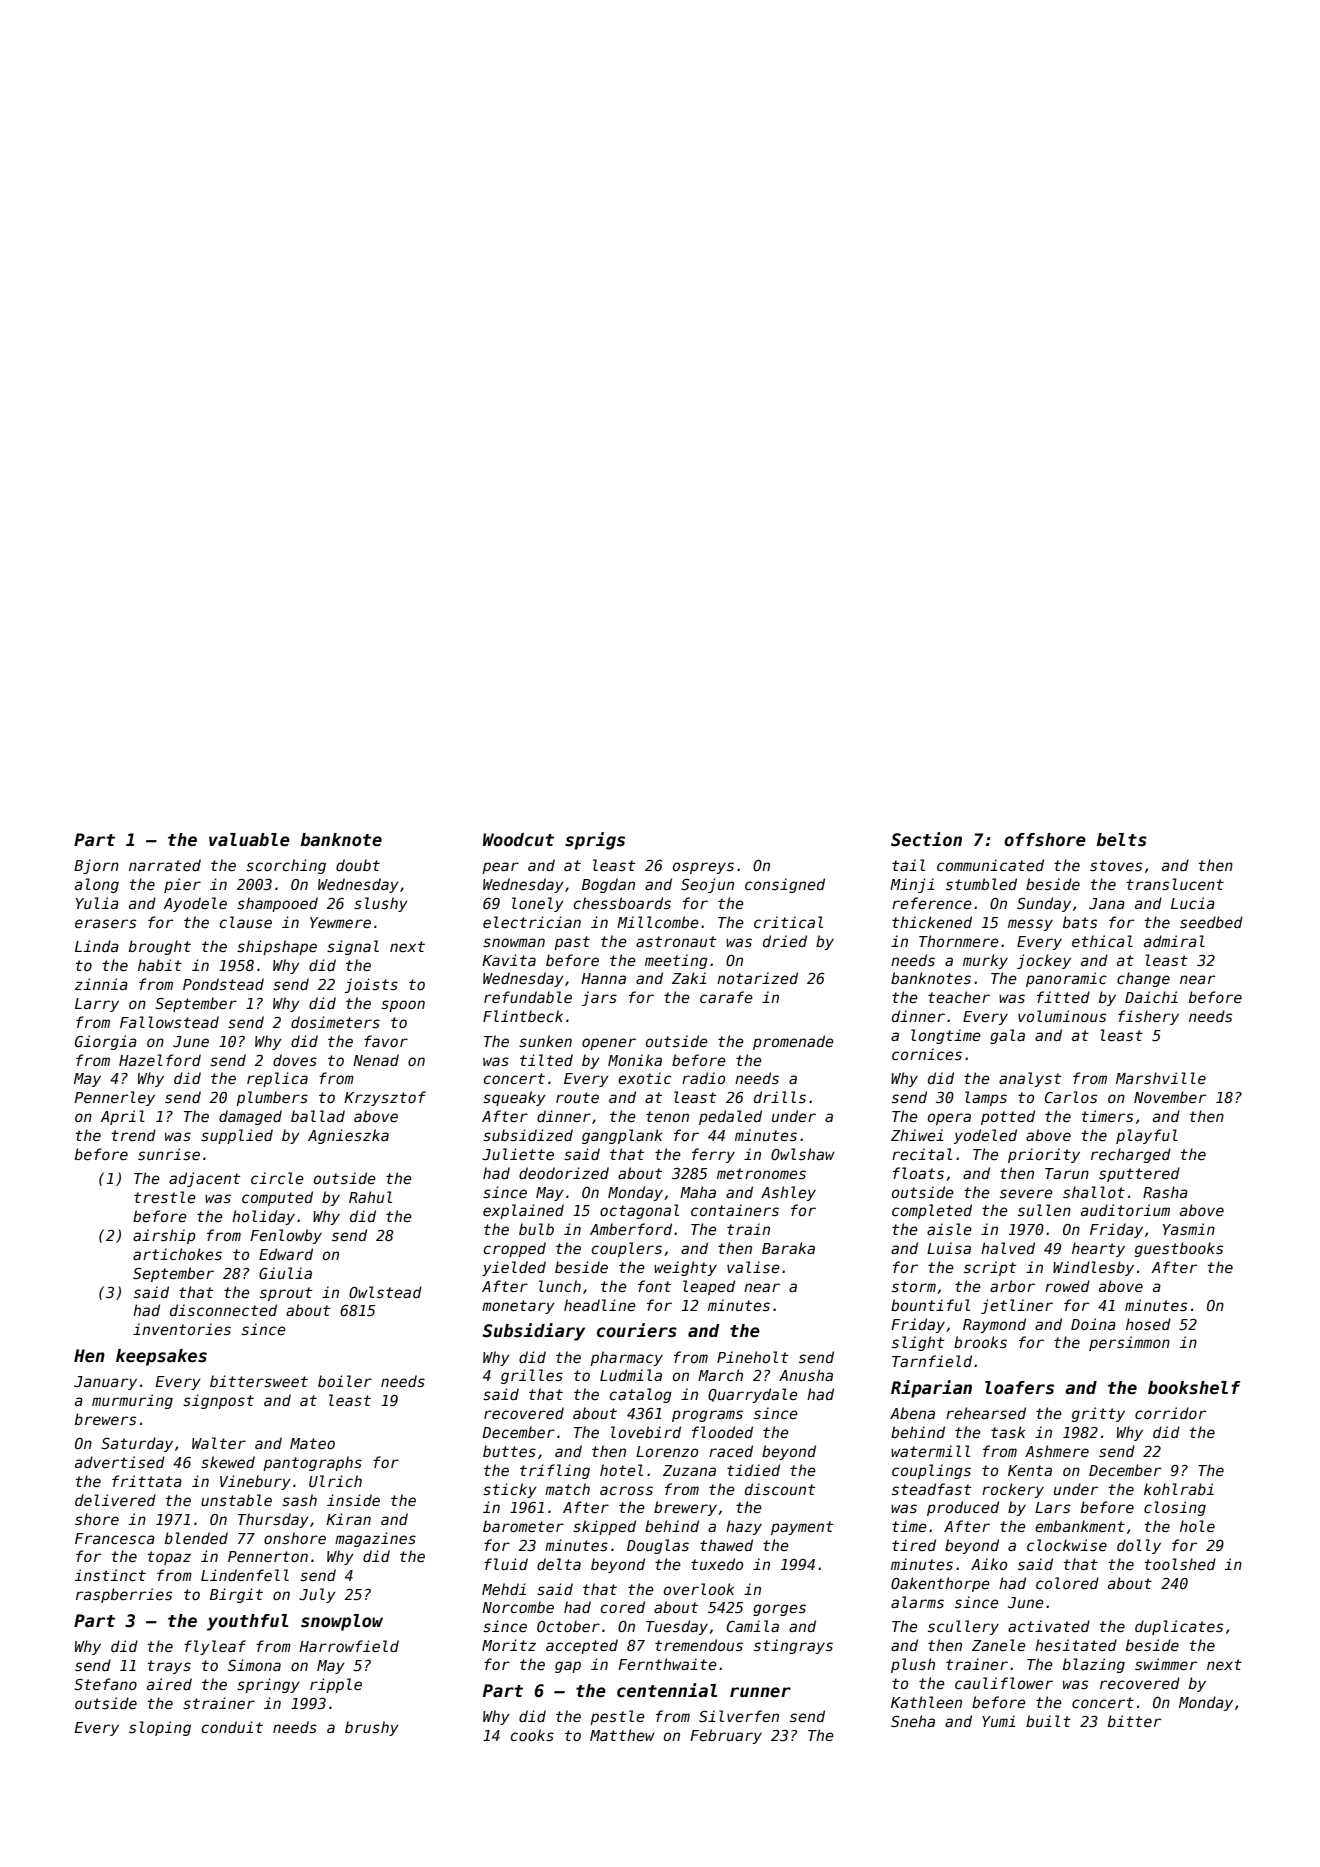 Image resolution: width=1320 pixels, height=1867 pixels. What do you see at coordinates (1121, 840) in the page?
I see `belts` at bounding box center [1121, 840].
